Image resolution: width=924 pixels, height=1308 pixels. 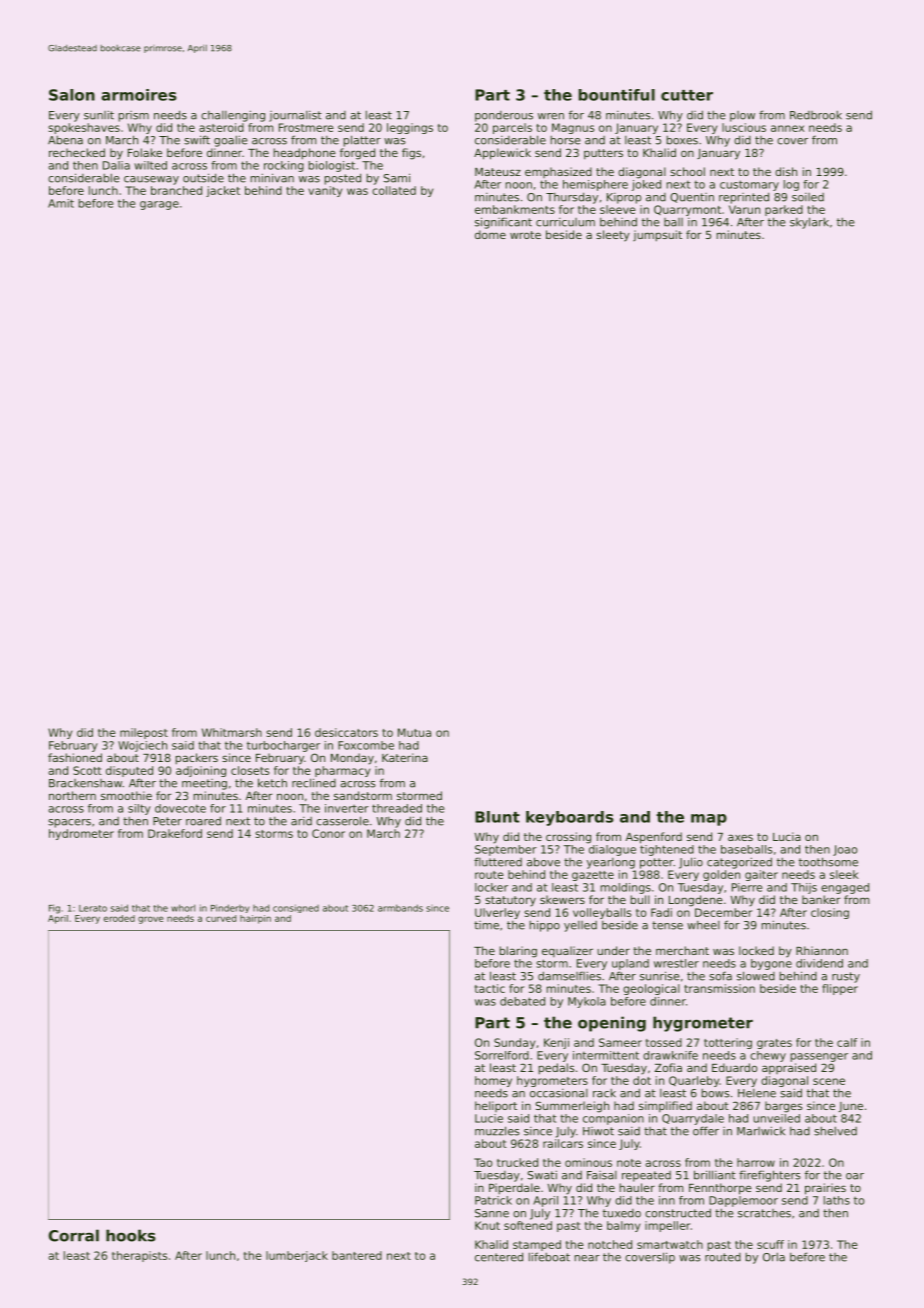 What do you see at coordinates (846, 977) in the screenshot?
I see `rusty` at bounding box center [846, 977].
